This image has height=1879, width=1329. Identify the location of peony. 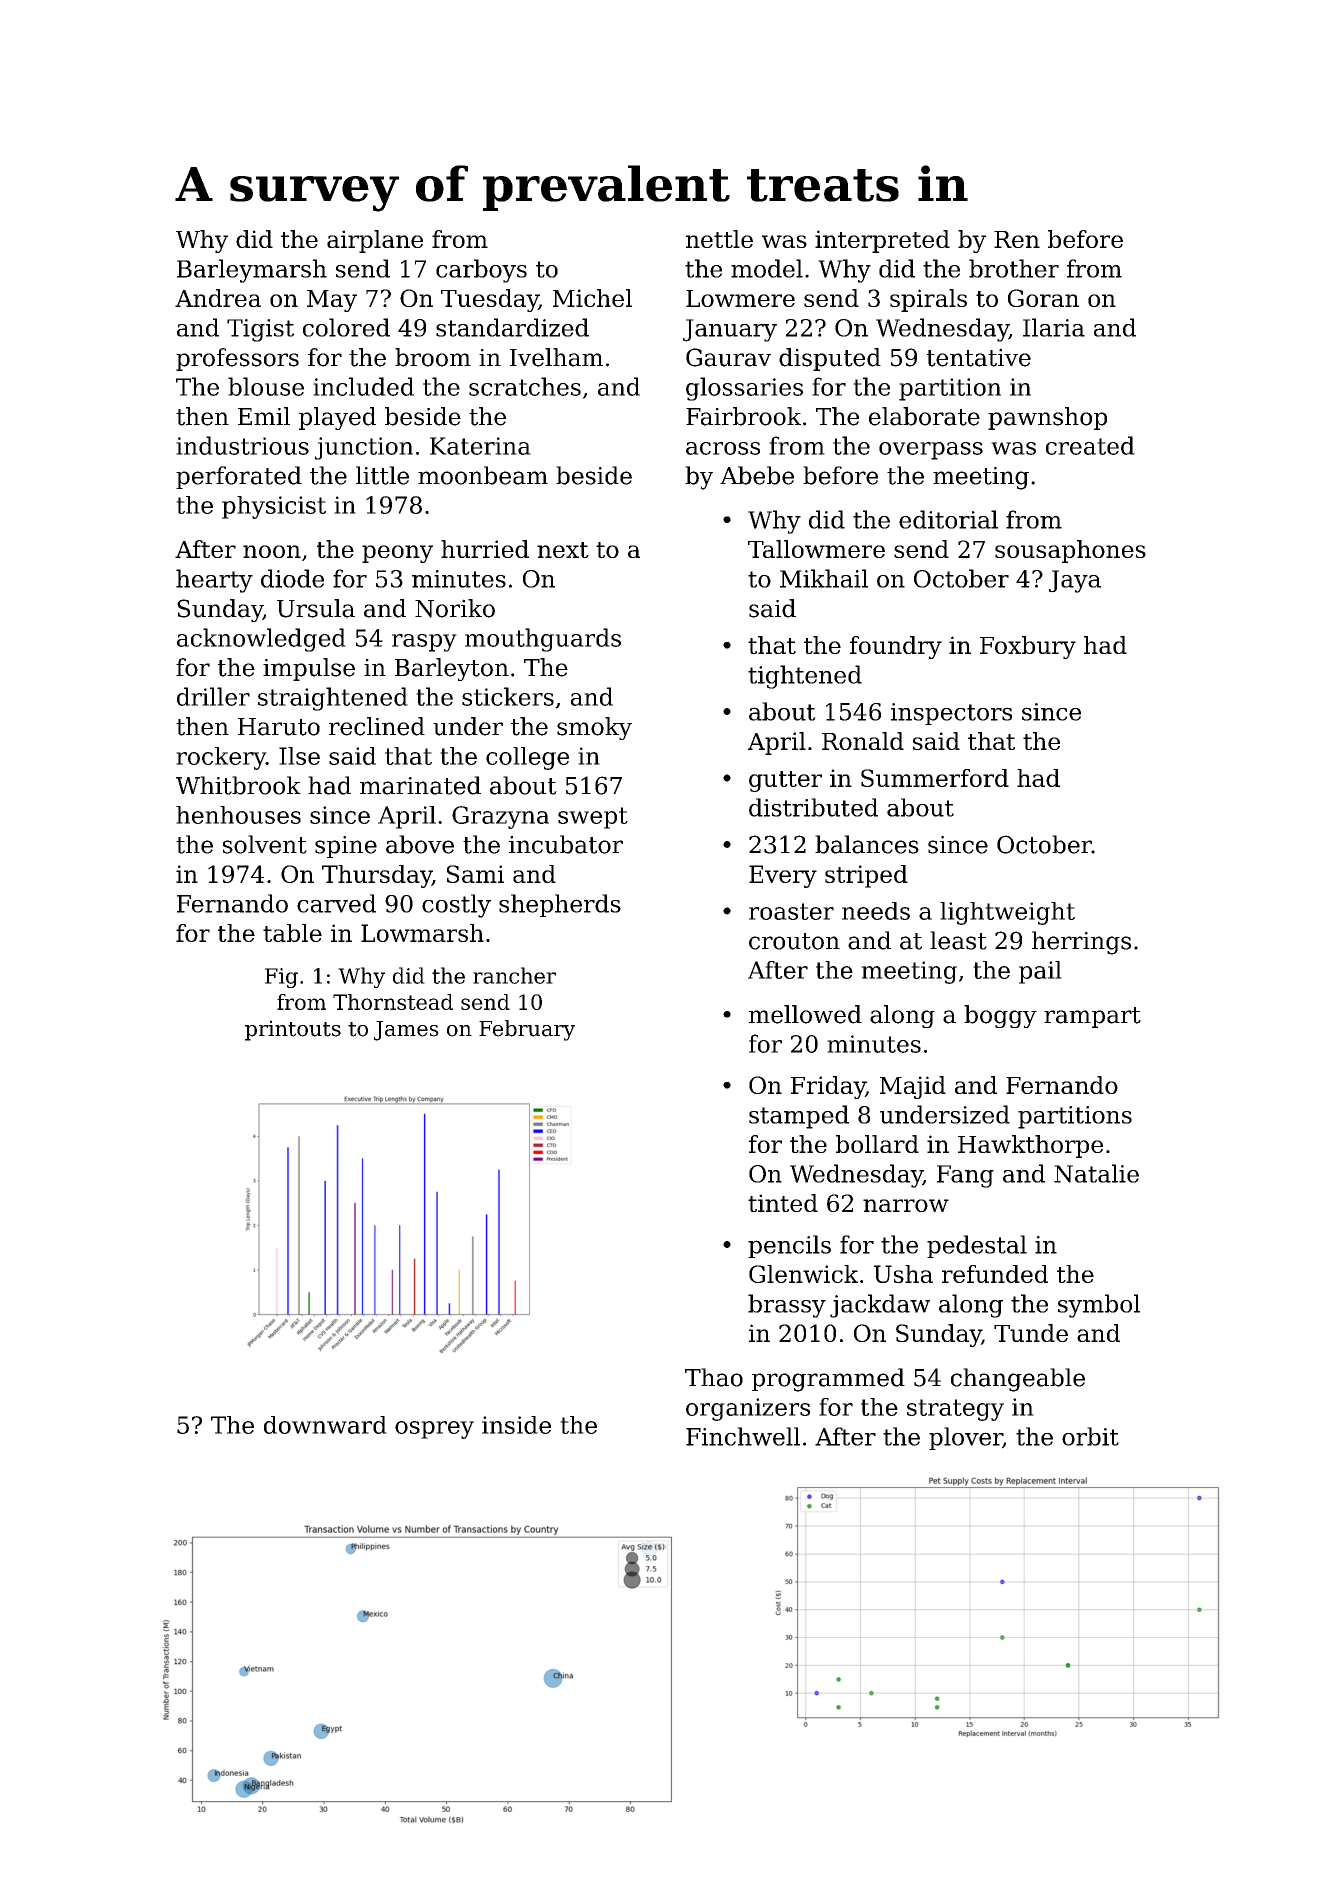
(397, 554).
